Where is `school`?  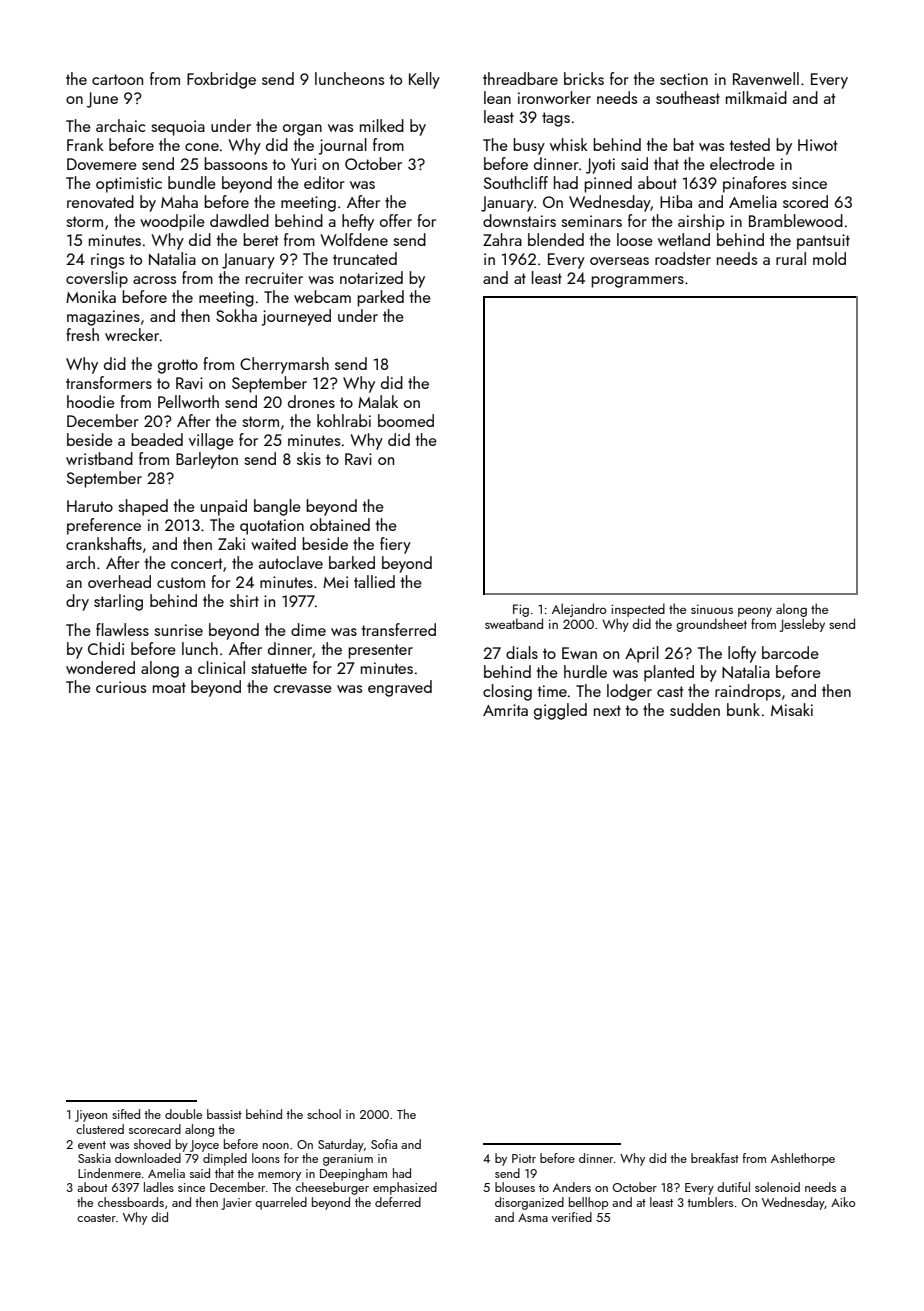
school is located at coordinates (324, 1114).
